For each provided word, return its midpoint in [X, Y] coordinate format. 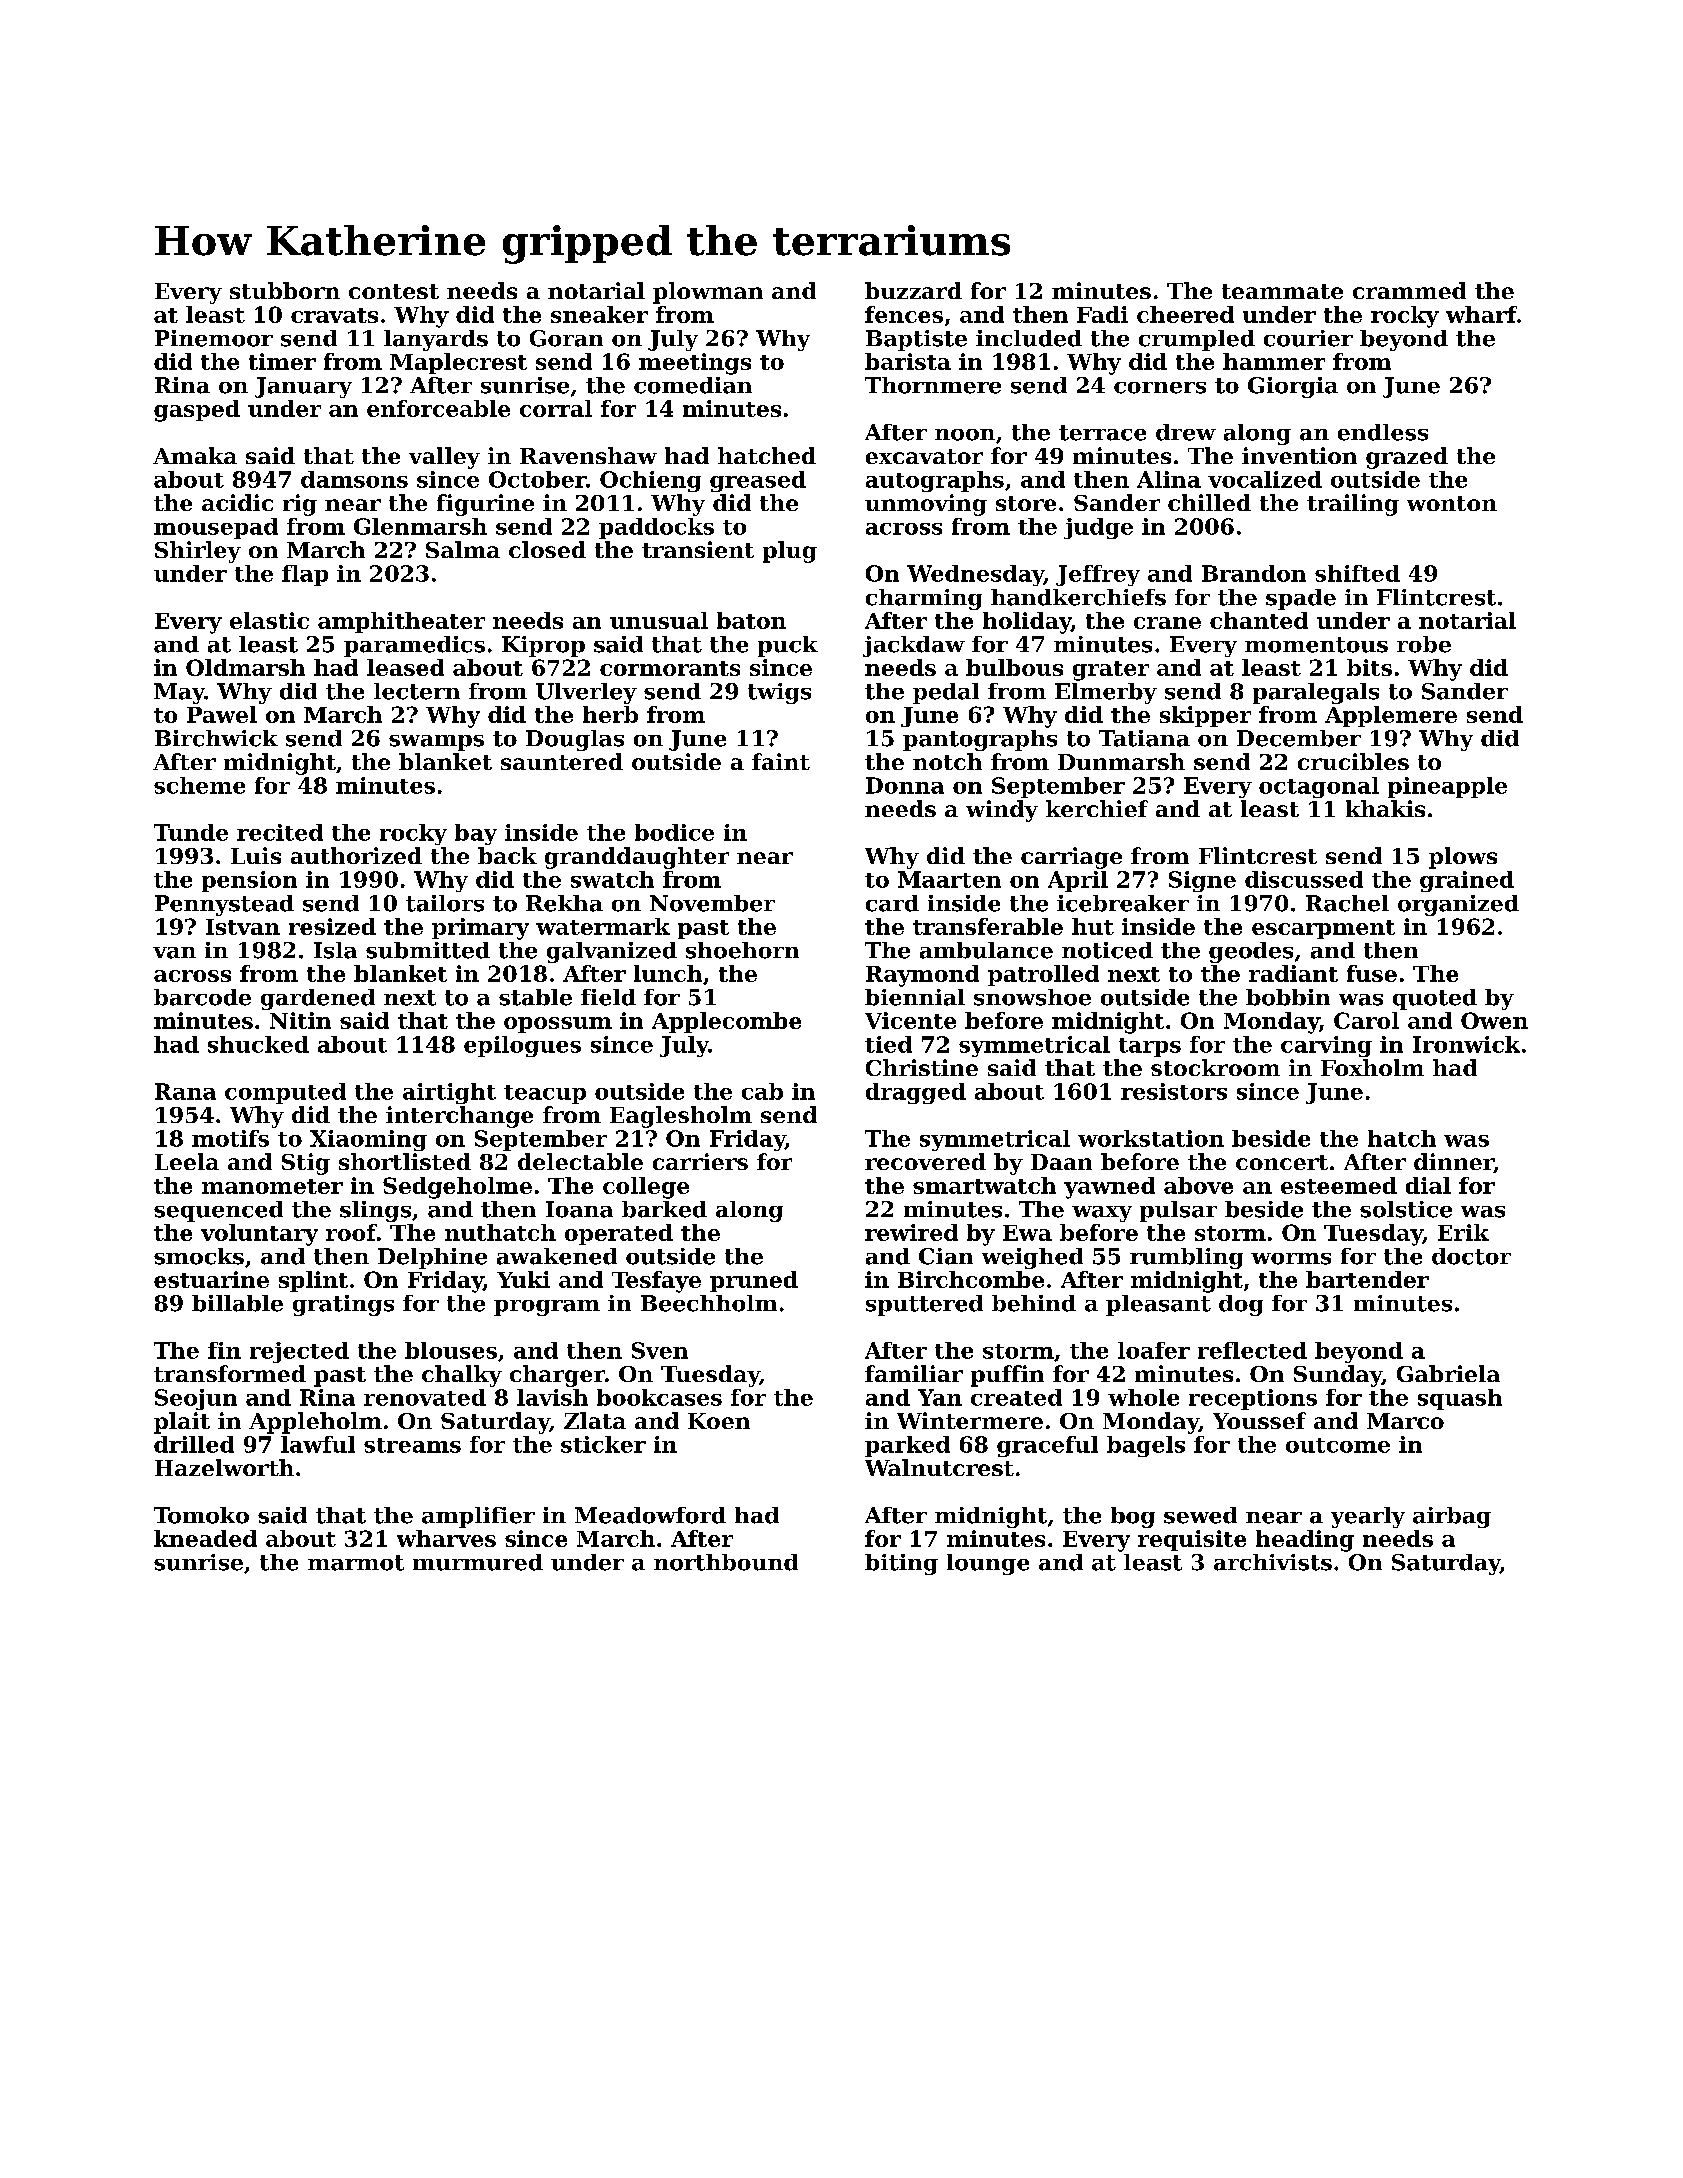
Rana [185, 1091]
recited [280, 832]
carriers [700, 1161]
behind [1034, 1303]
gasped [197, 411]
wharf [1481, 314]
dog [1241, 1305]
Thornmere [933, 385]
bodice [674, 832]
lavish [552, 1397]
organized [1458, 905]
